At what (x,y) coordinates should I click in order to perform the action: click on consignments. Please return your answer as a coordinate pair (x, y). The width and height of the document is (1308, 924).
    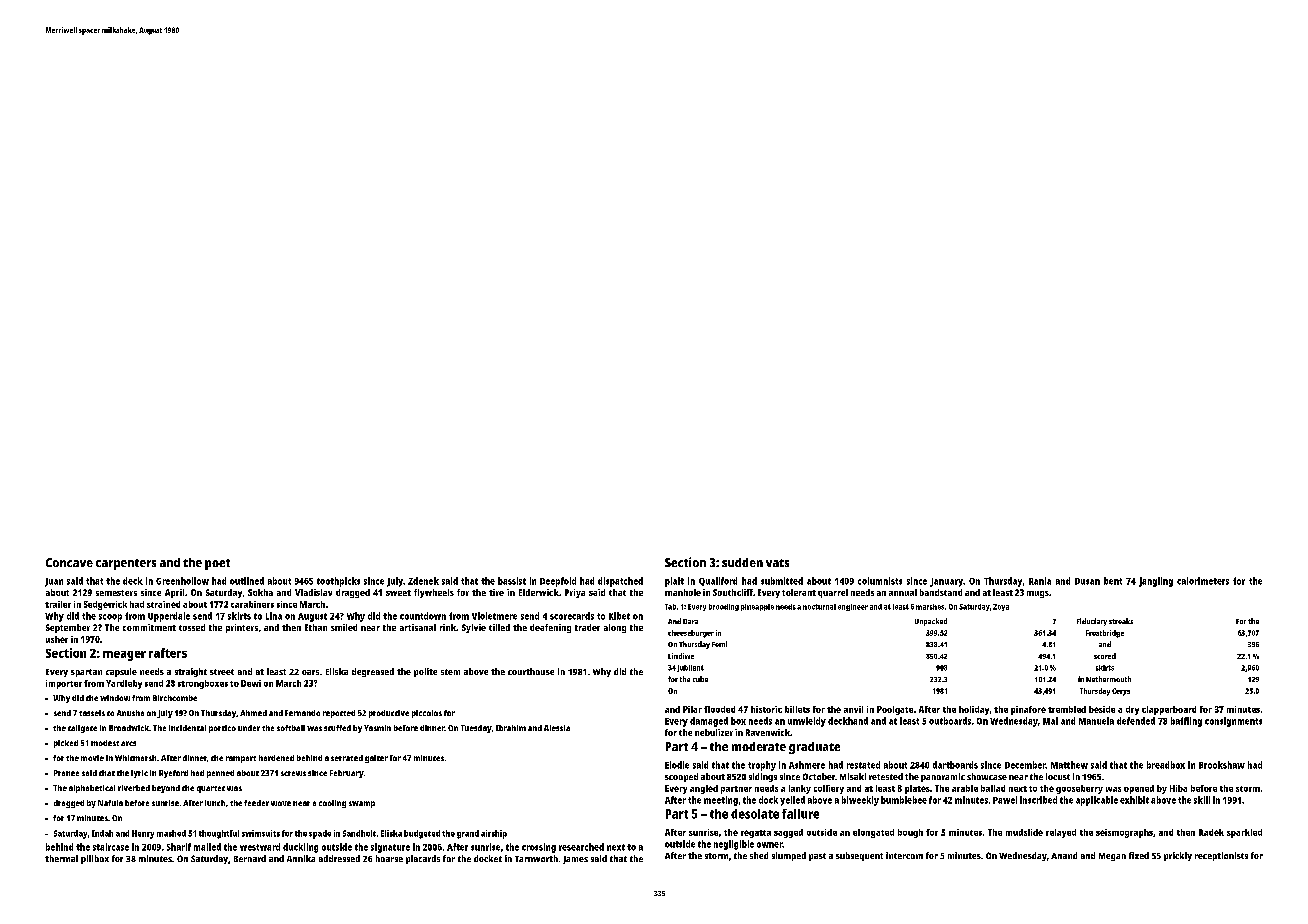
    Looking at the image, I should click on (1233, 722).
